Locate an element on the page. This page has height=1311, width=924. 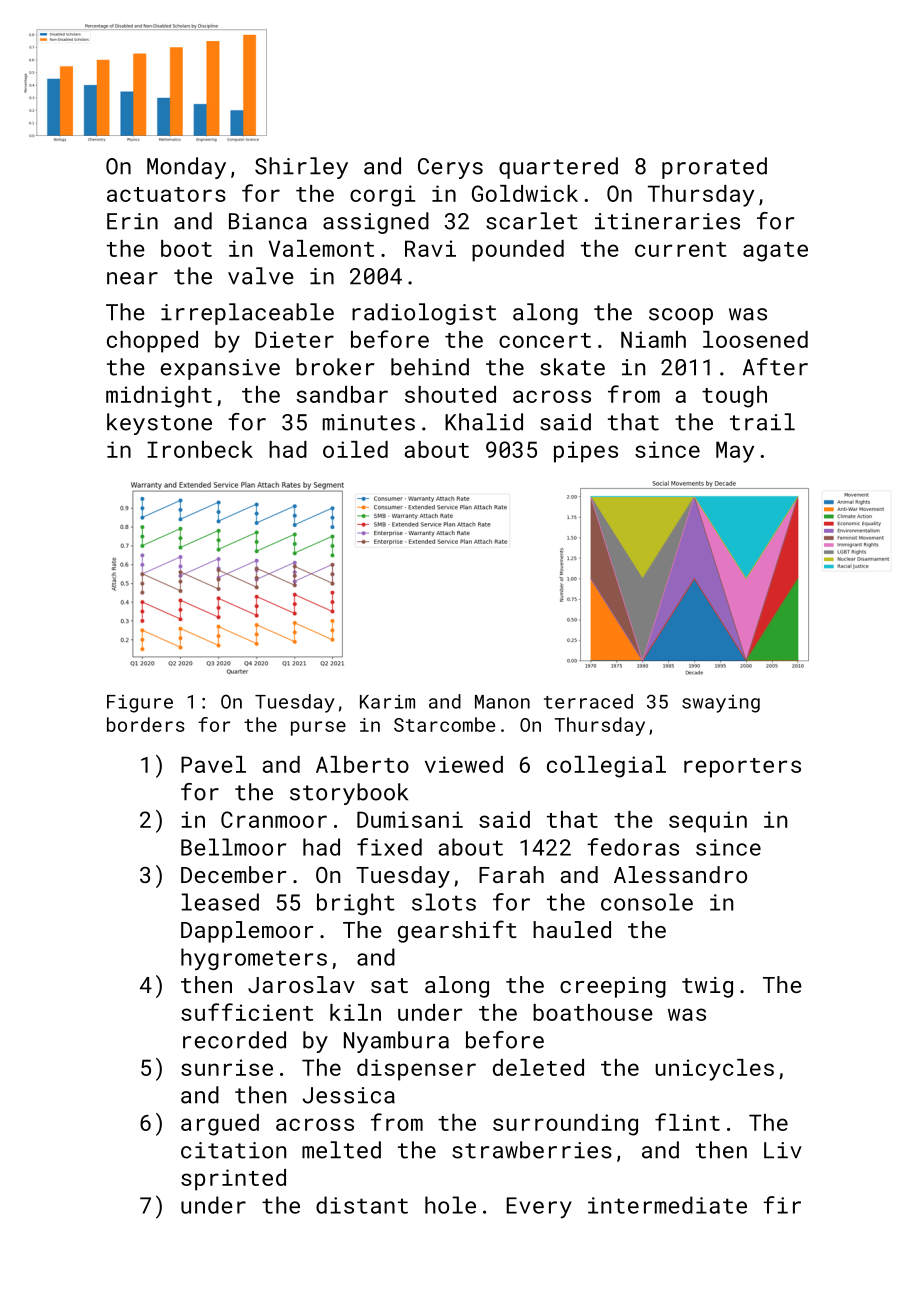
itineraries is located at coordinates (667, 221).
